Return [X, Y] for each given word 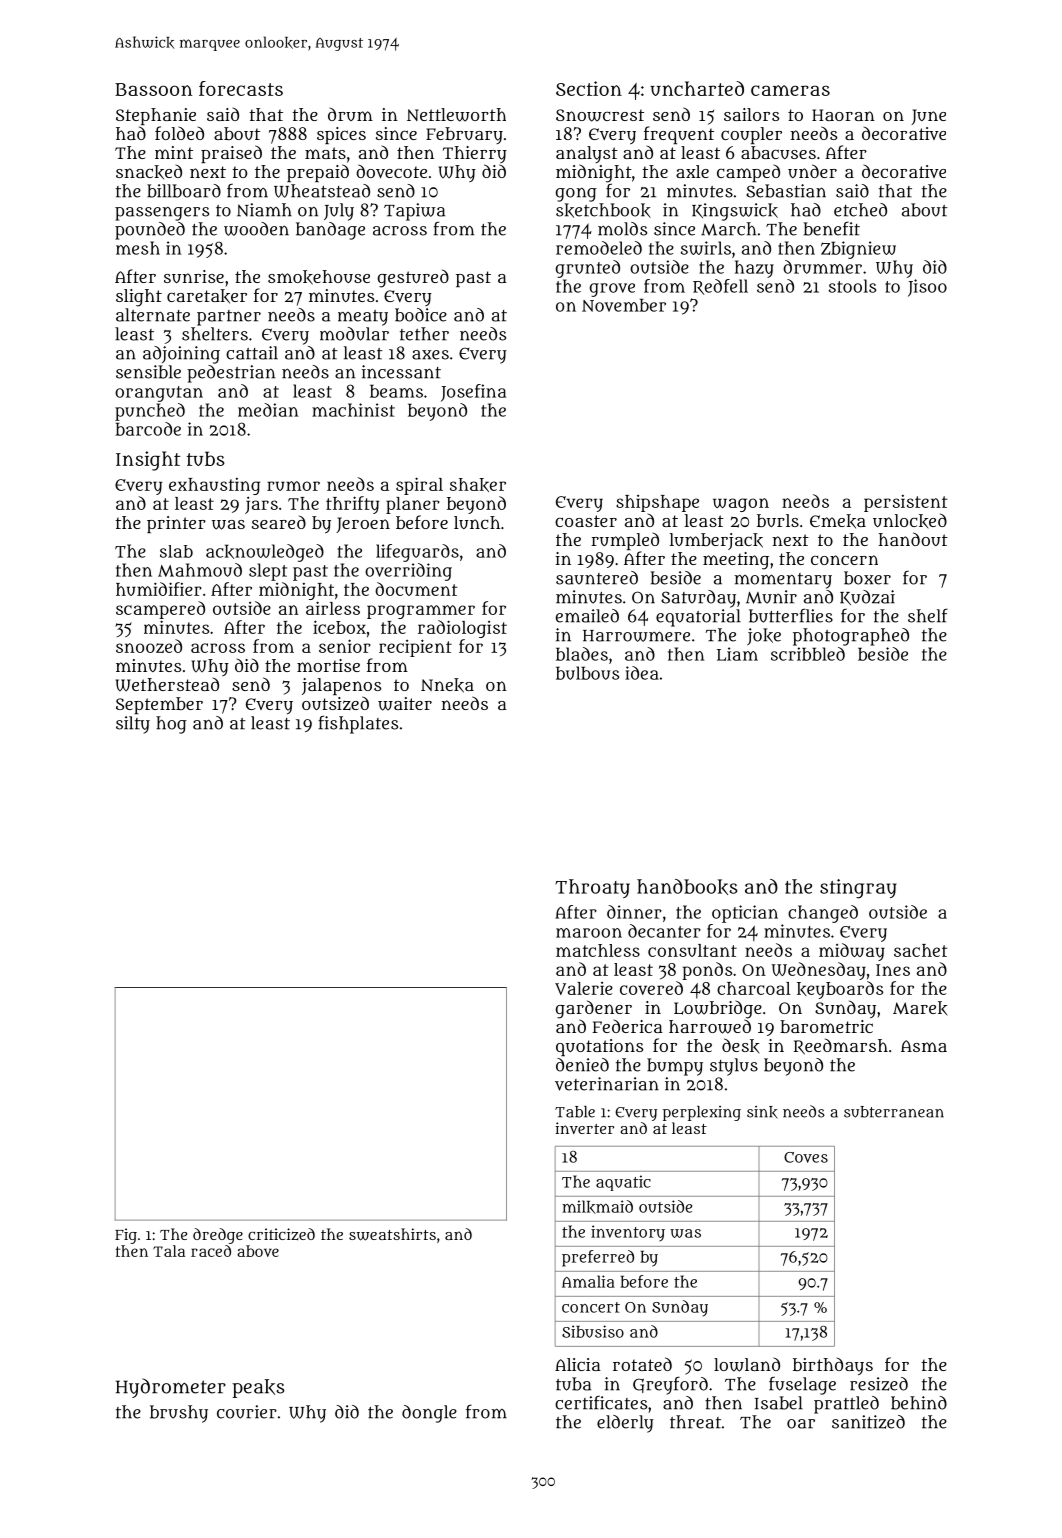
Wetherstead [167, 684]
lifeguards [417, 553]
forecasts [241, 88]
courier [247, 1412]
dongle [429, 1414]
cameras [790, 90]
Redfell [720, 287]
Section [589, 88]
